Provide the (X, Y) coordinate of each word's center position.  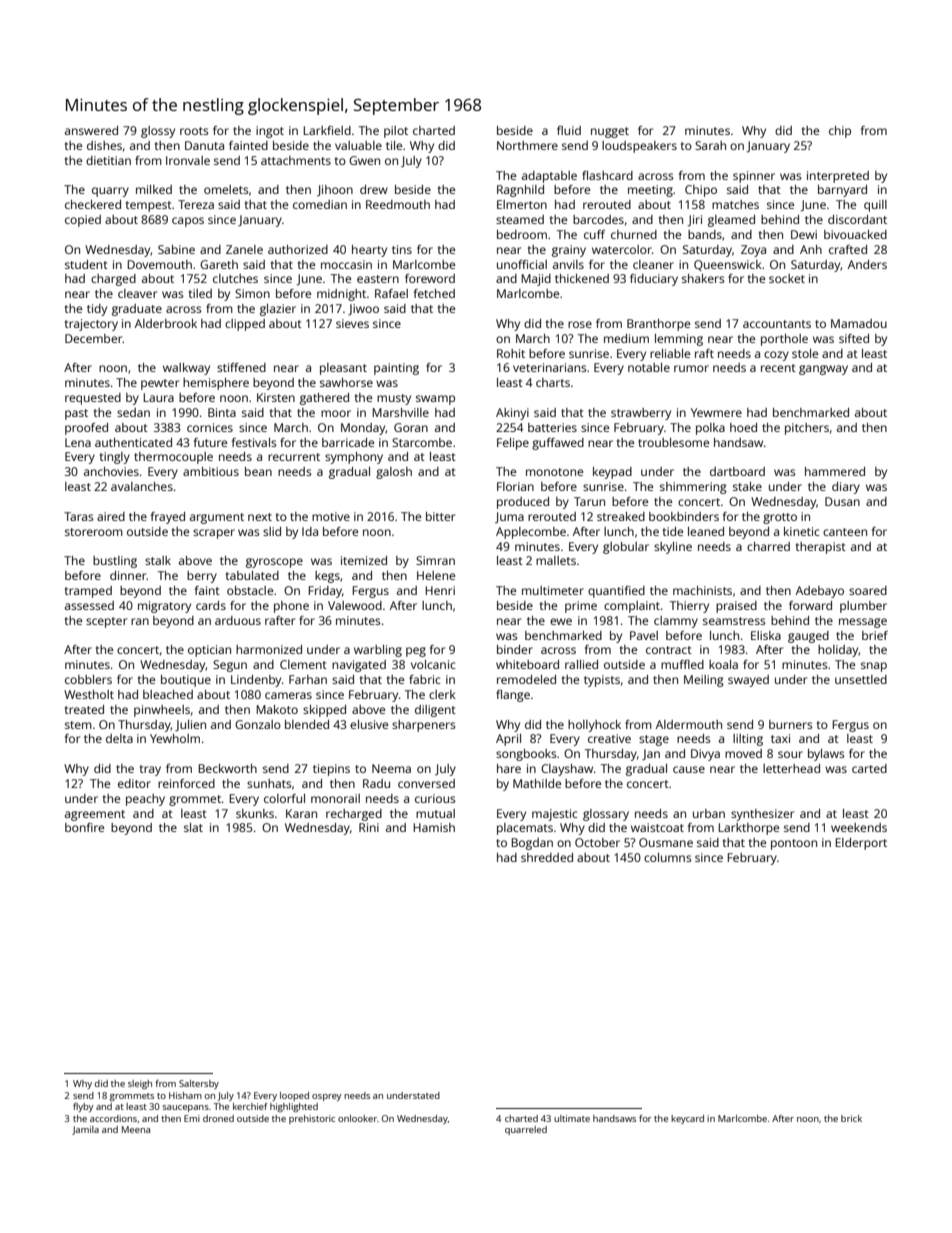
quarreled (526, 1130)
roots (194, 131)
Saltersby (199, 1084)
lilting (748, 740)
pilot (396, 132)
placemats (525, 829)
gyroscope (274, 563)
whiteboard (527, 664)
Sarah (710, 145)
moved (743, 753)
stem (78, 725)
